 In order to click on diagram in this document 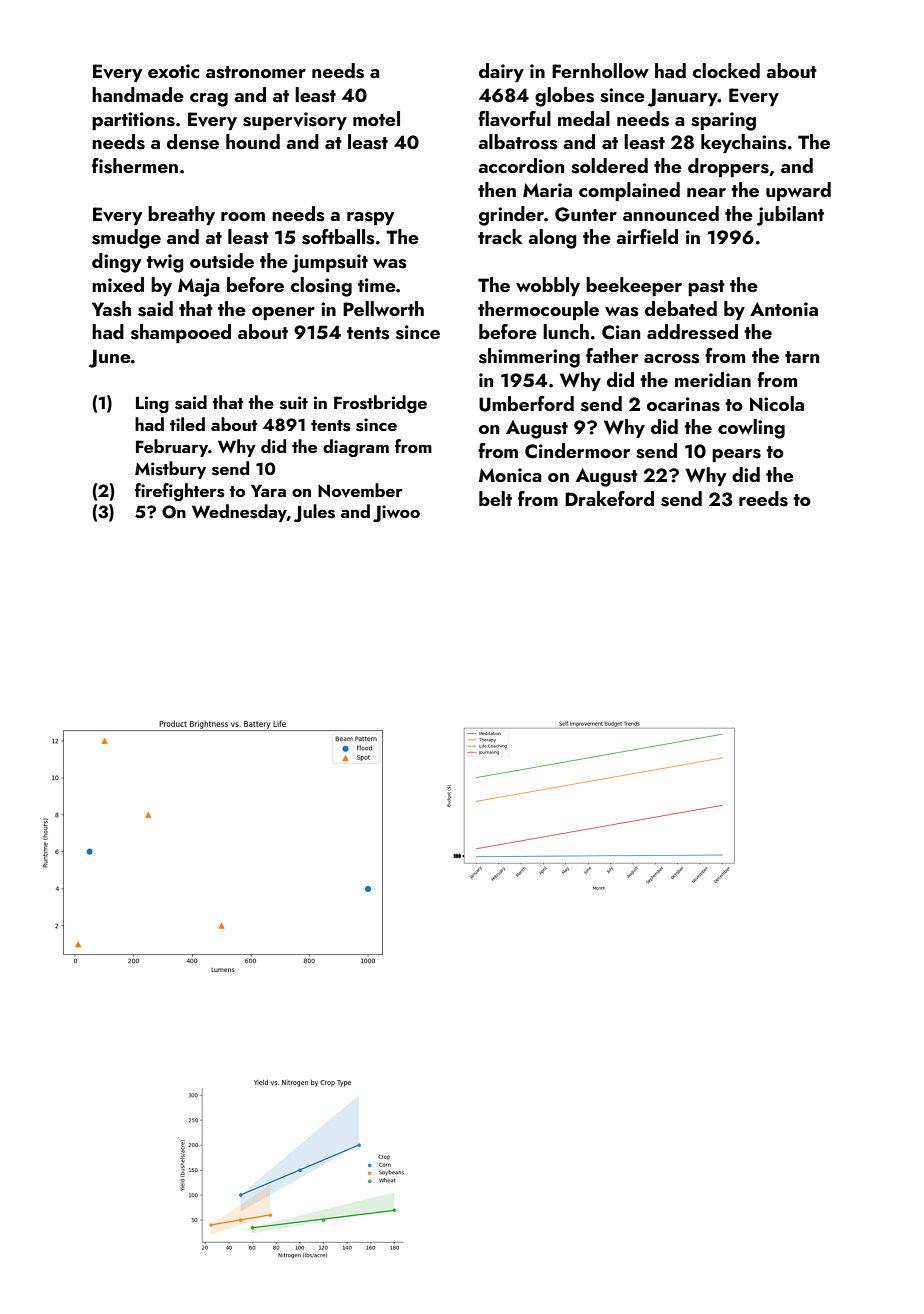, I will do `click(356, 448)`.
